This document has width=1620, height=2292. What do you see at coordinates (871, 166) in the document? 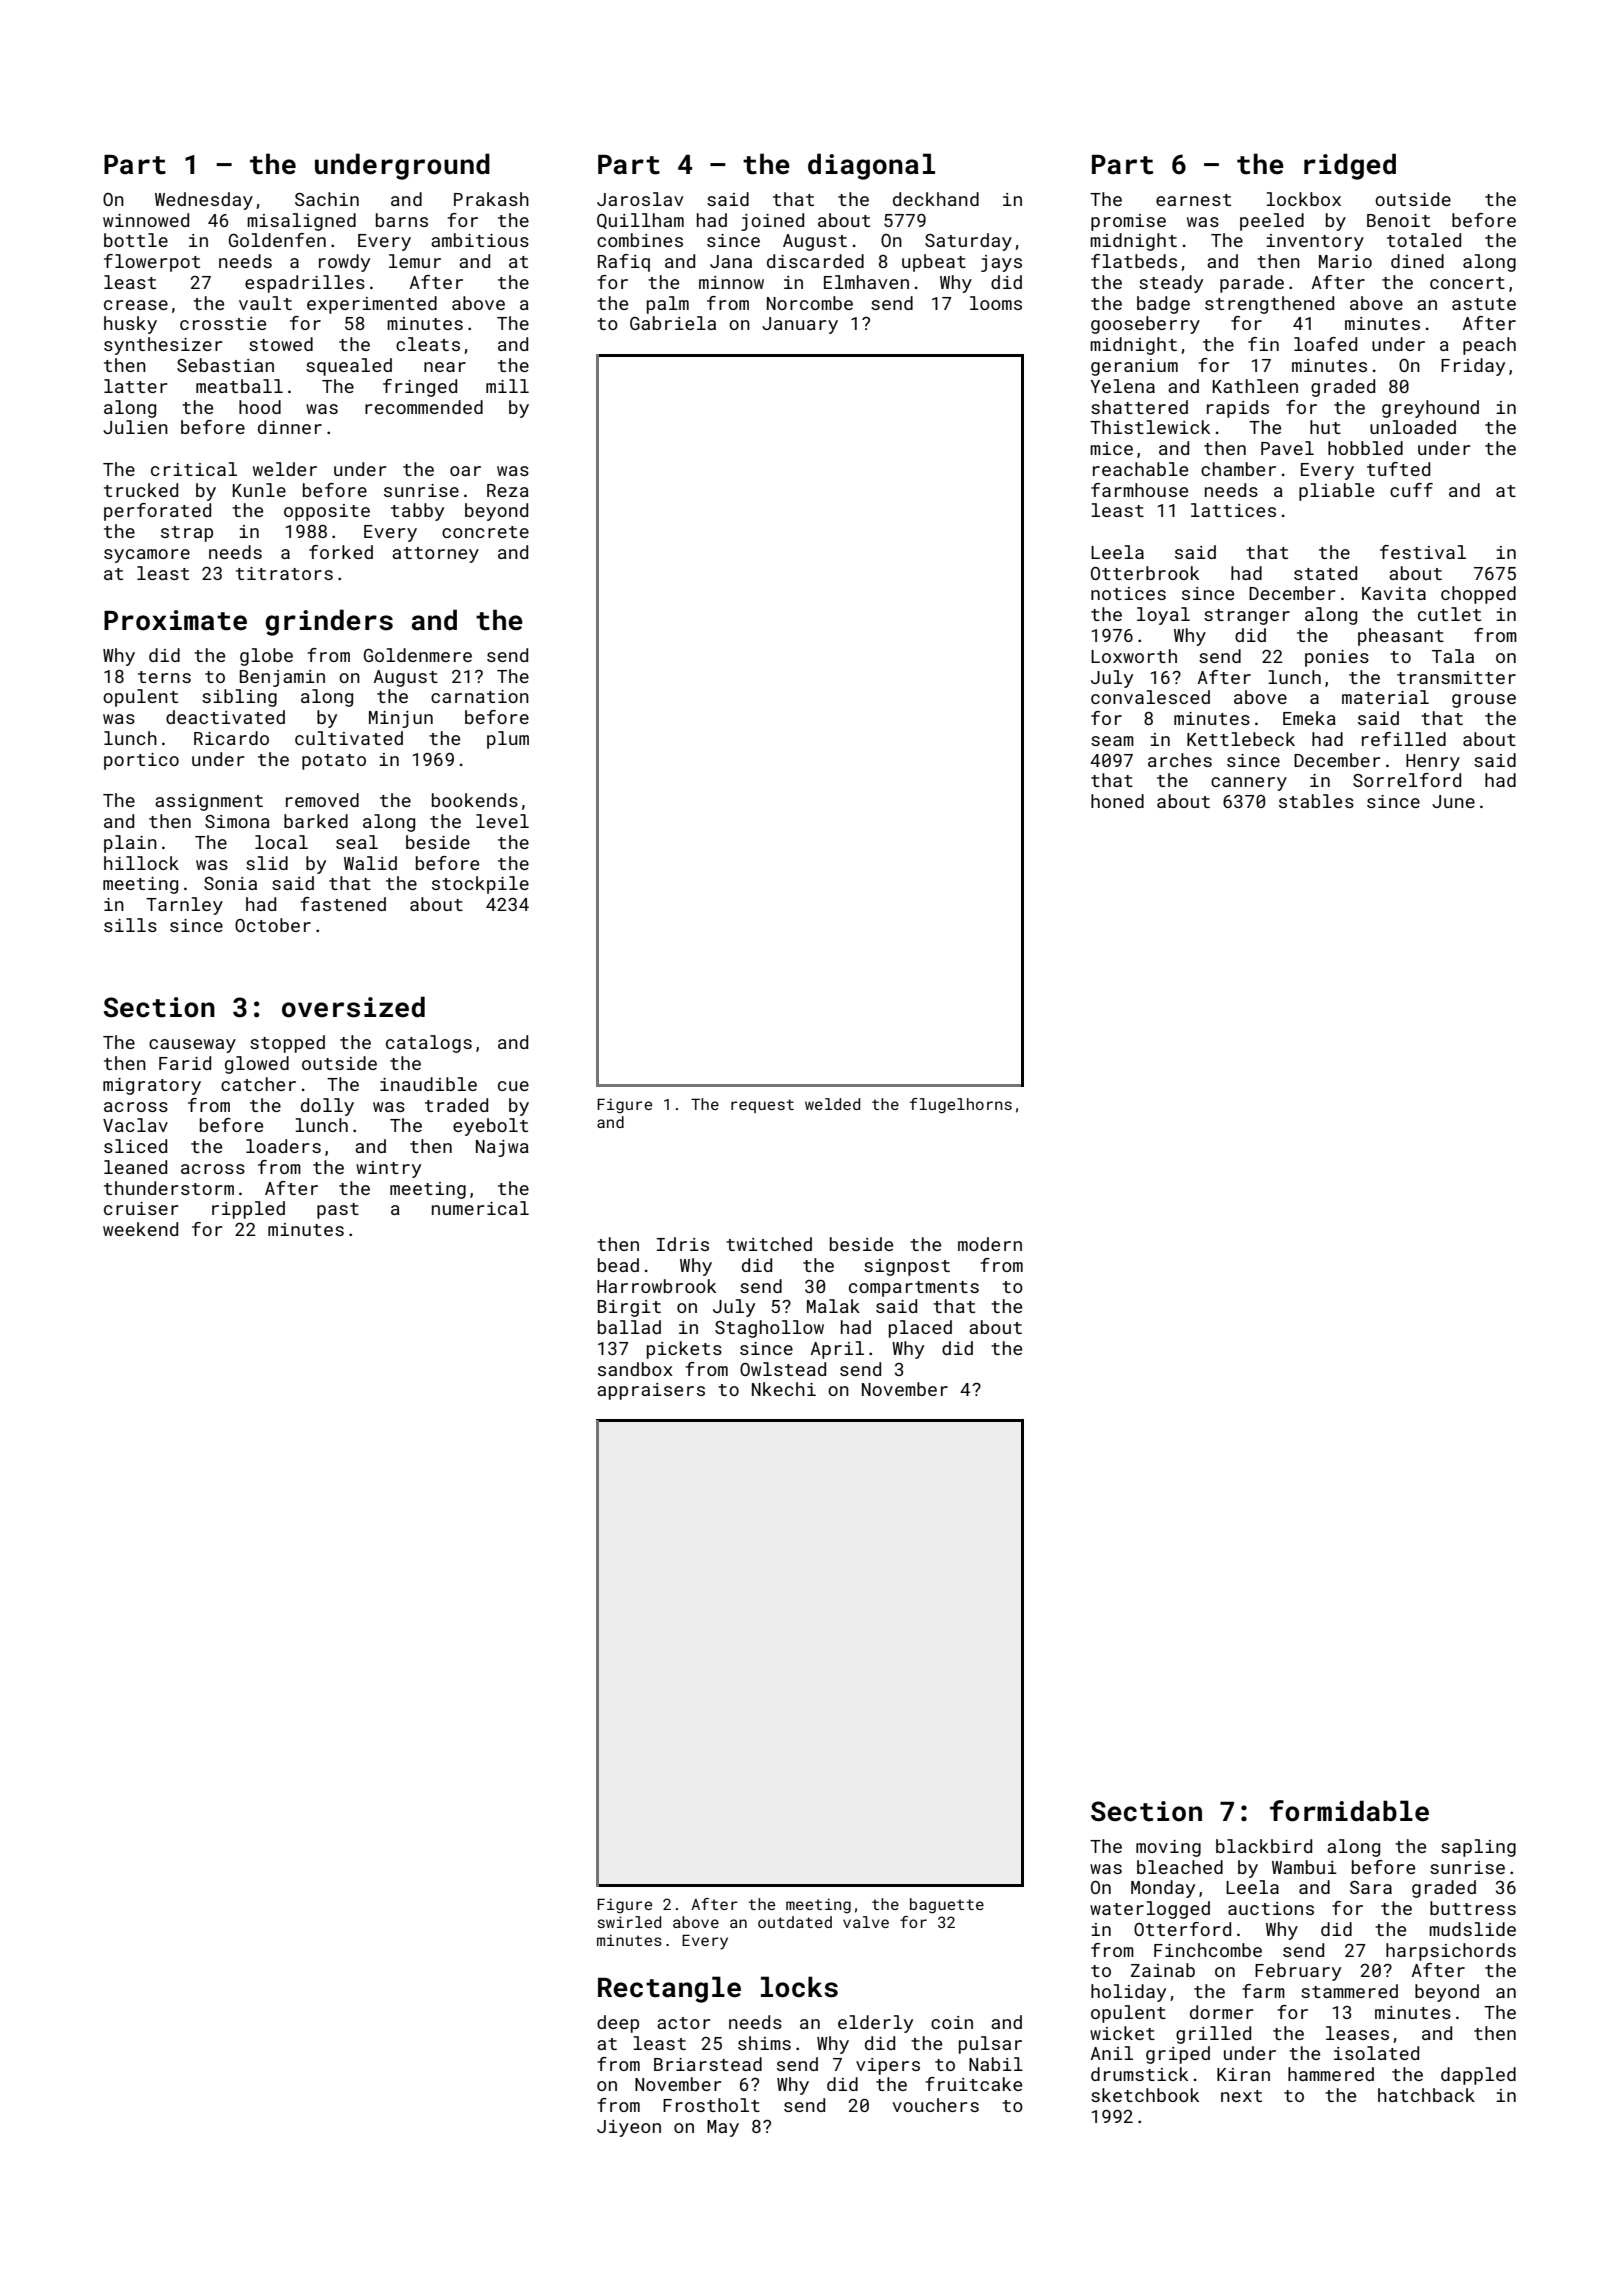
I see `diagonal` at bounding box center [871, 166].
